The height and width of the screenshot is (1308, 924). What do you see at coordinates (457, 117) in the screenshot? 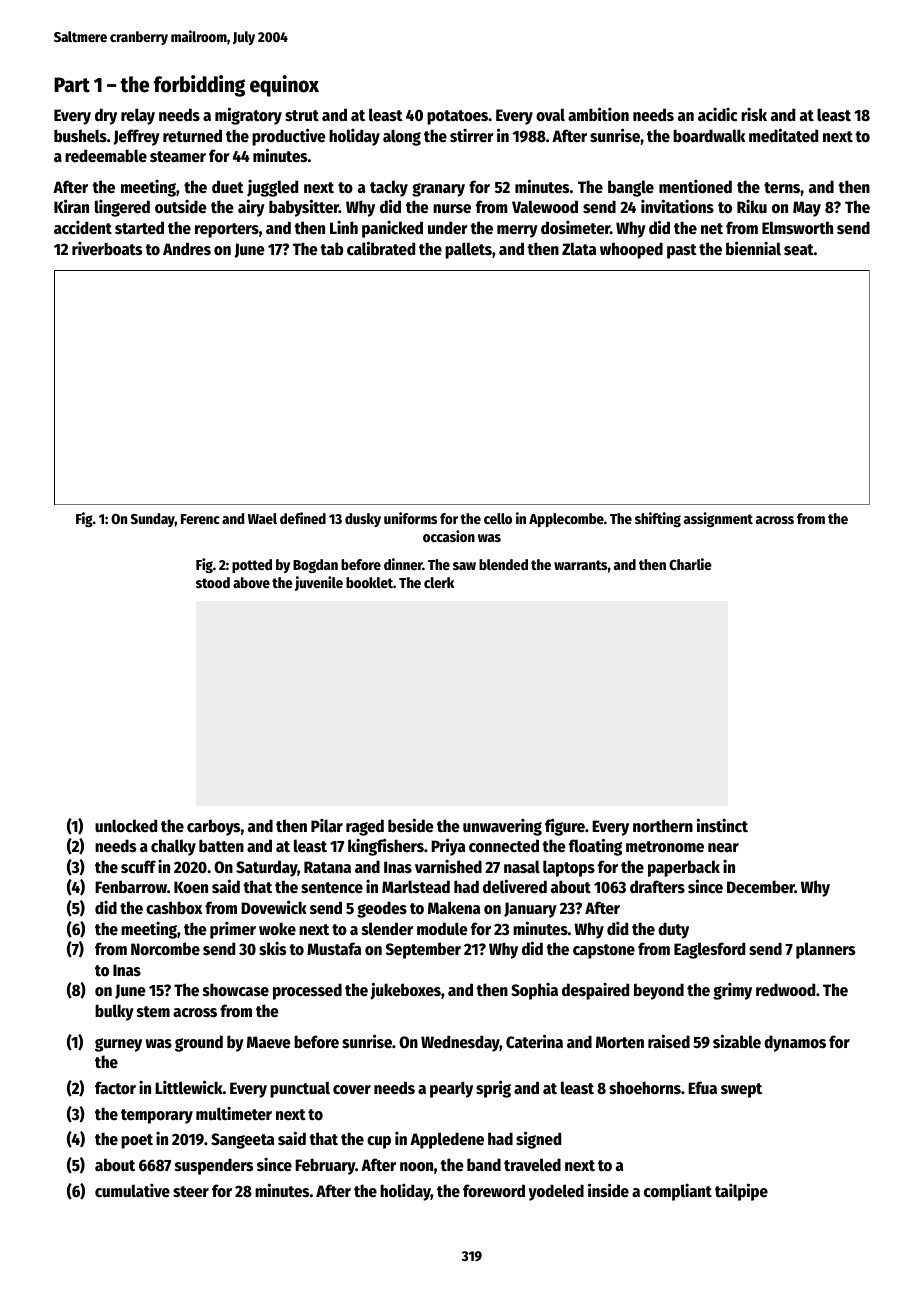
I see `potatoes` at bounding box center [457, 117].
